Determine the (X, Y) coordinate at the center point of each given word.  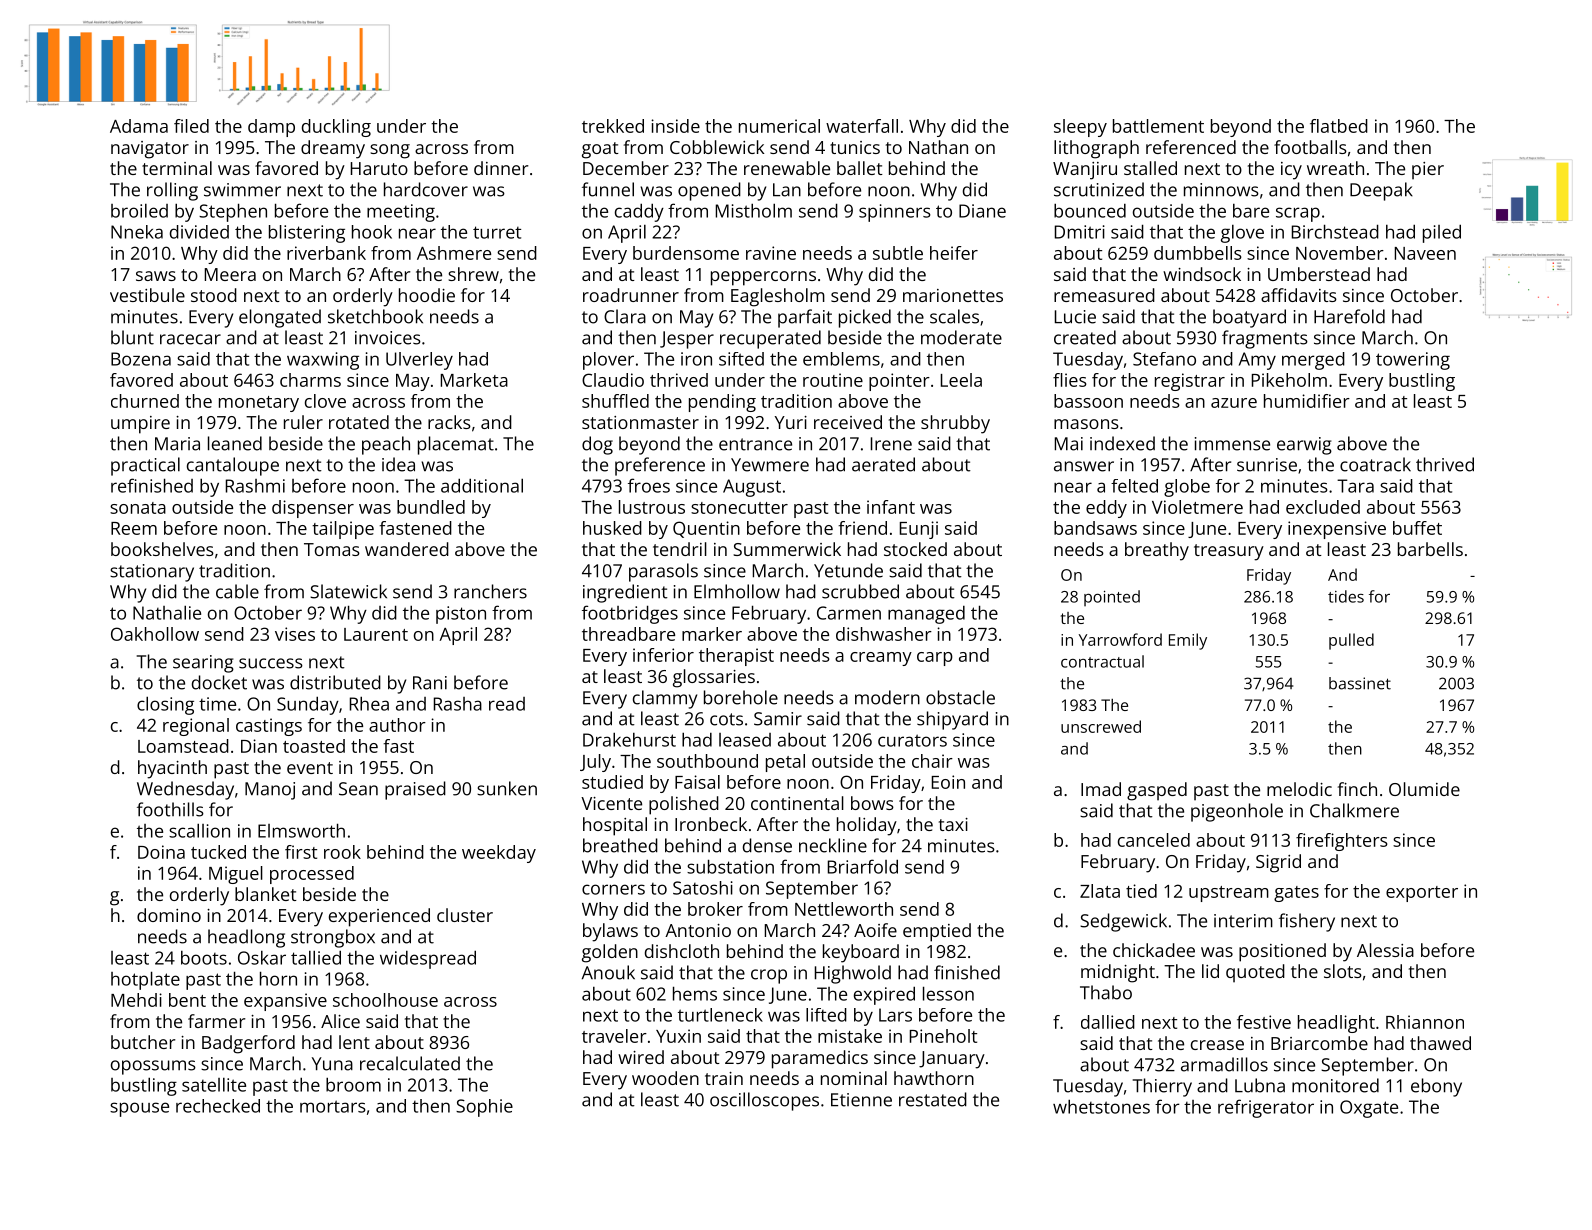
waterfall (862, 126)
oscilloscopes (764, 1101)
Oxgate (1369, 1109)
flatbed (1339, 126)
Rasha (458, 704)
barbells (1430, 549)
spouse (139, 1109)
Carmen (849, 613)
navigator (150, 150)
